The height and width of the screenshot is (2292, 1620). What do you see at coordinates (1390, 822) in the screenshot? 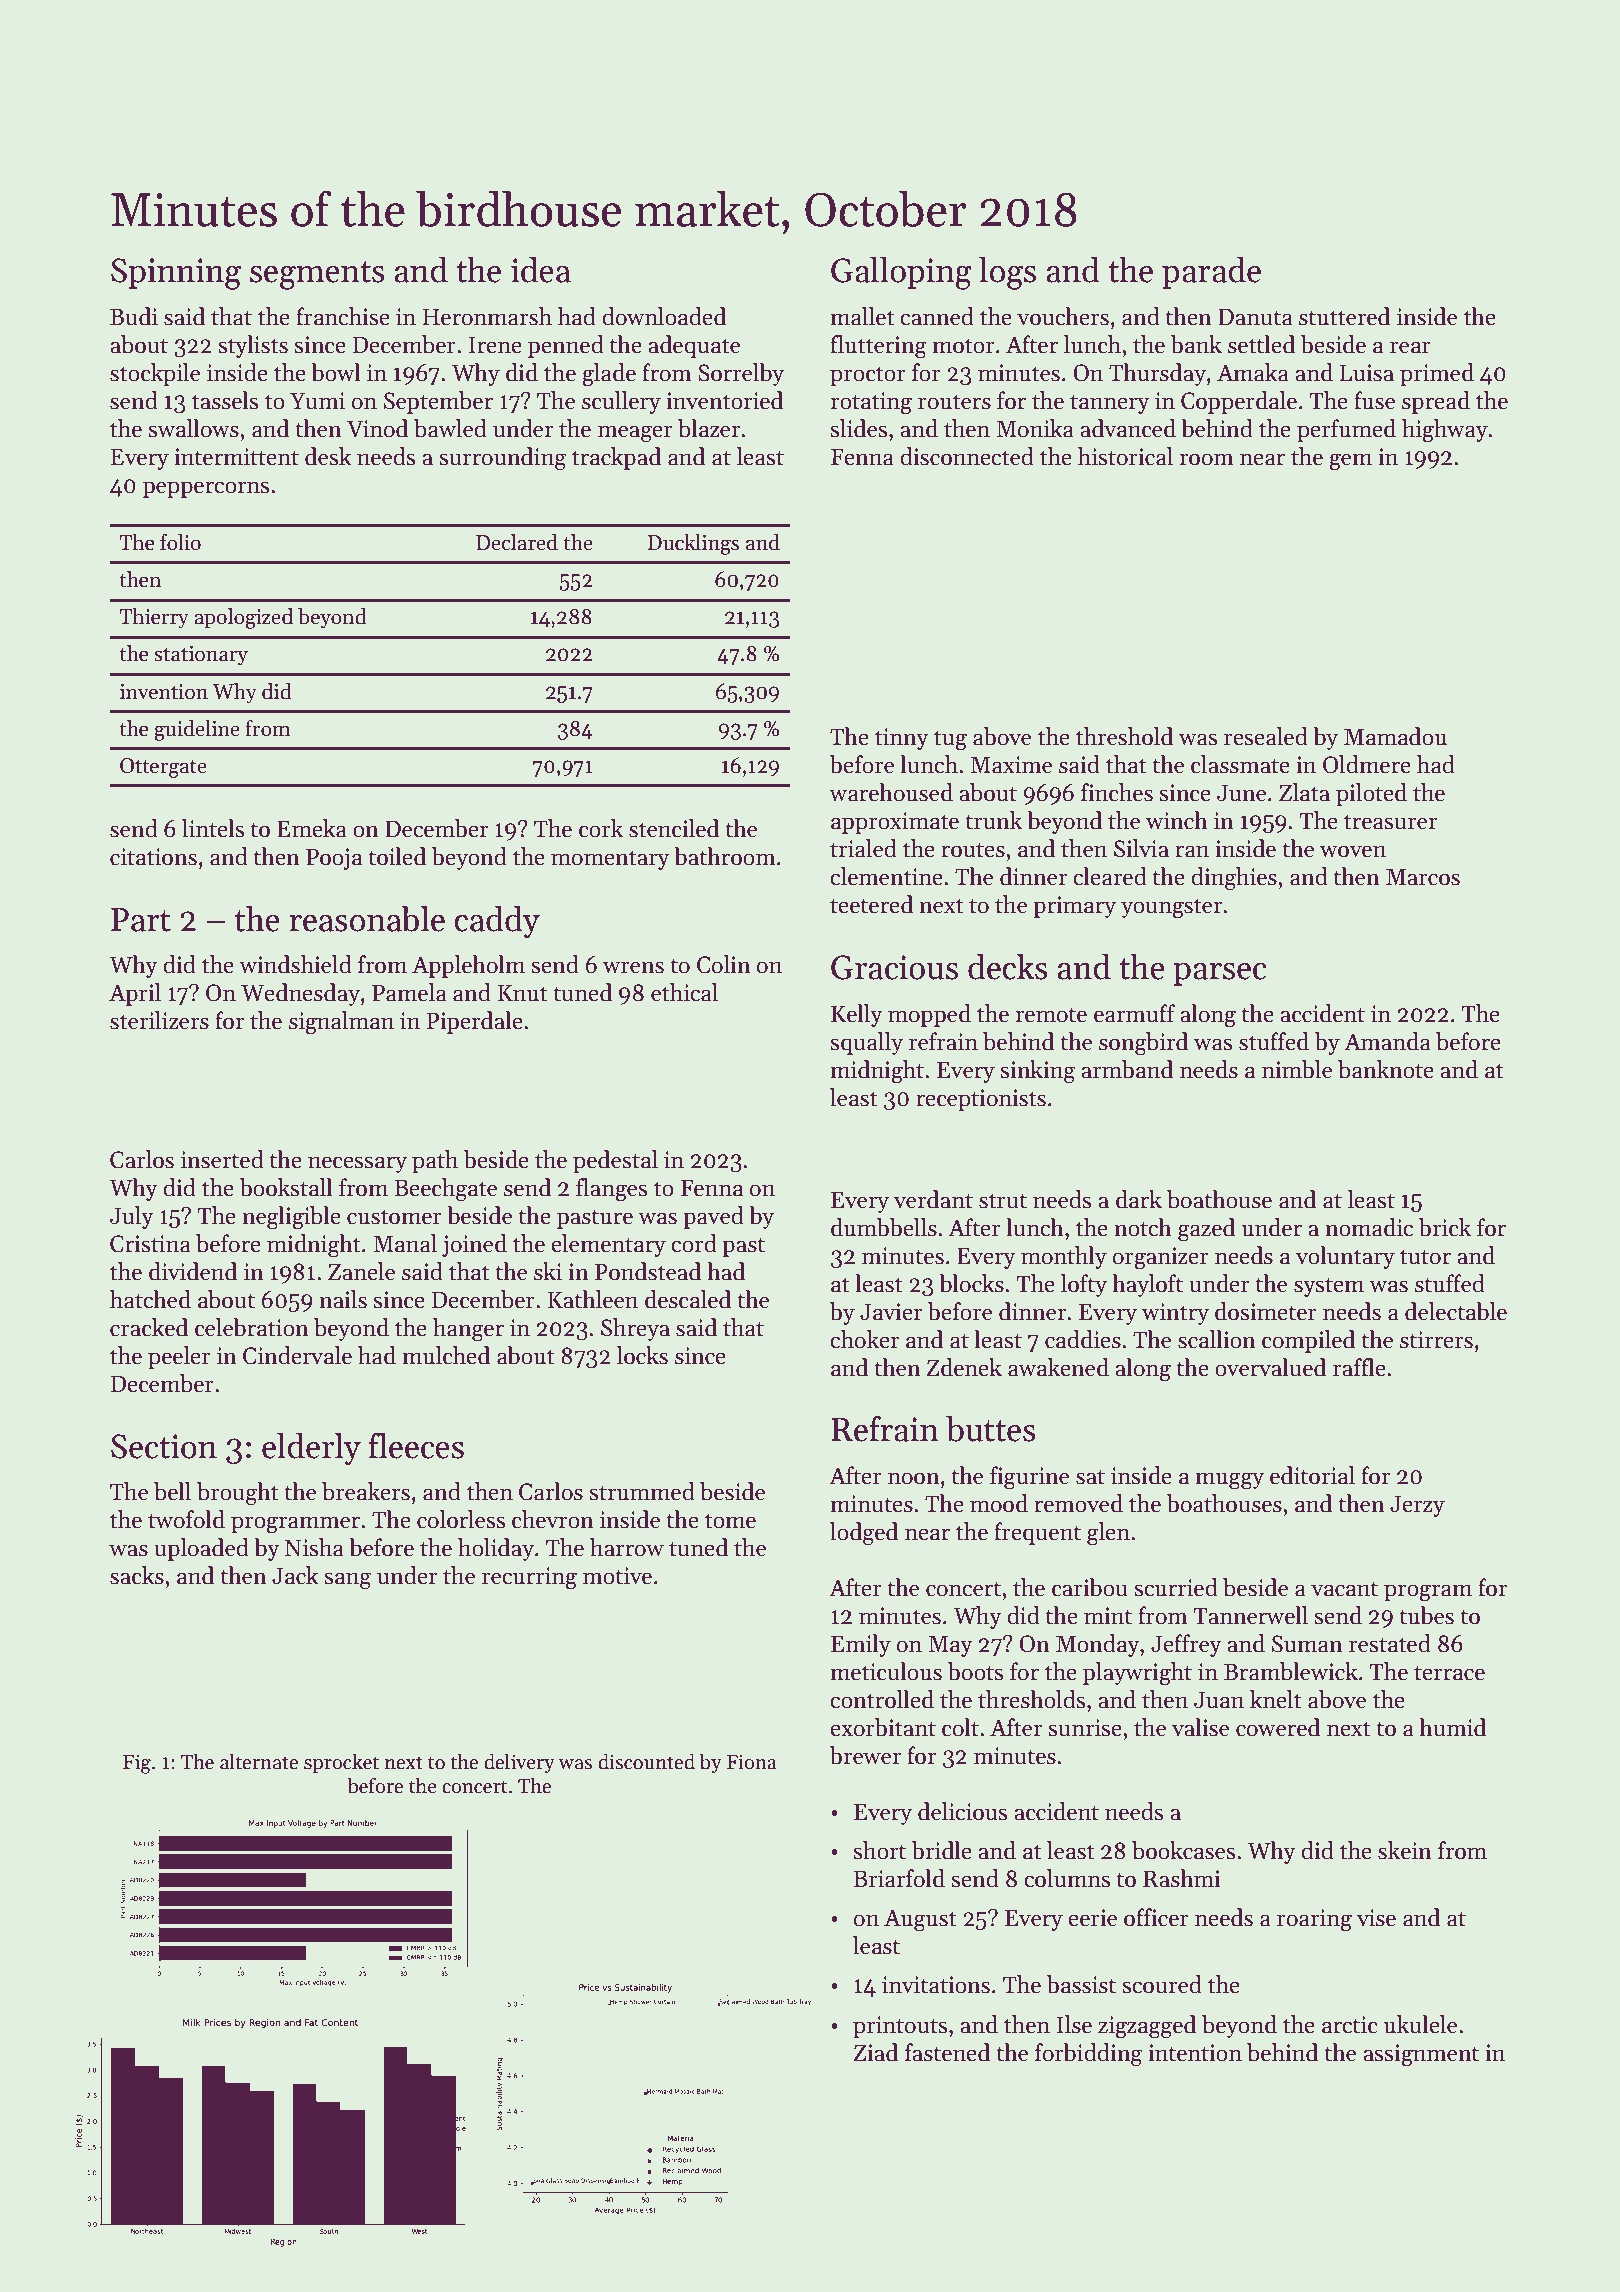
I see `treasurer` at bounding box center [1390, 822].
